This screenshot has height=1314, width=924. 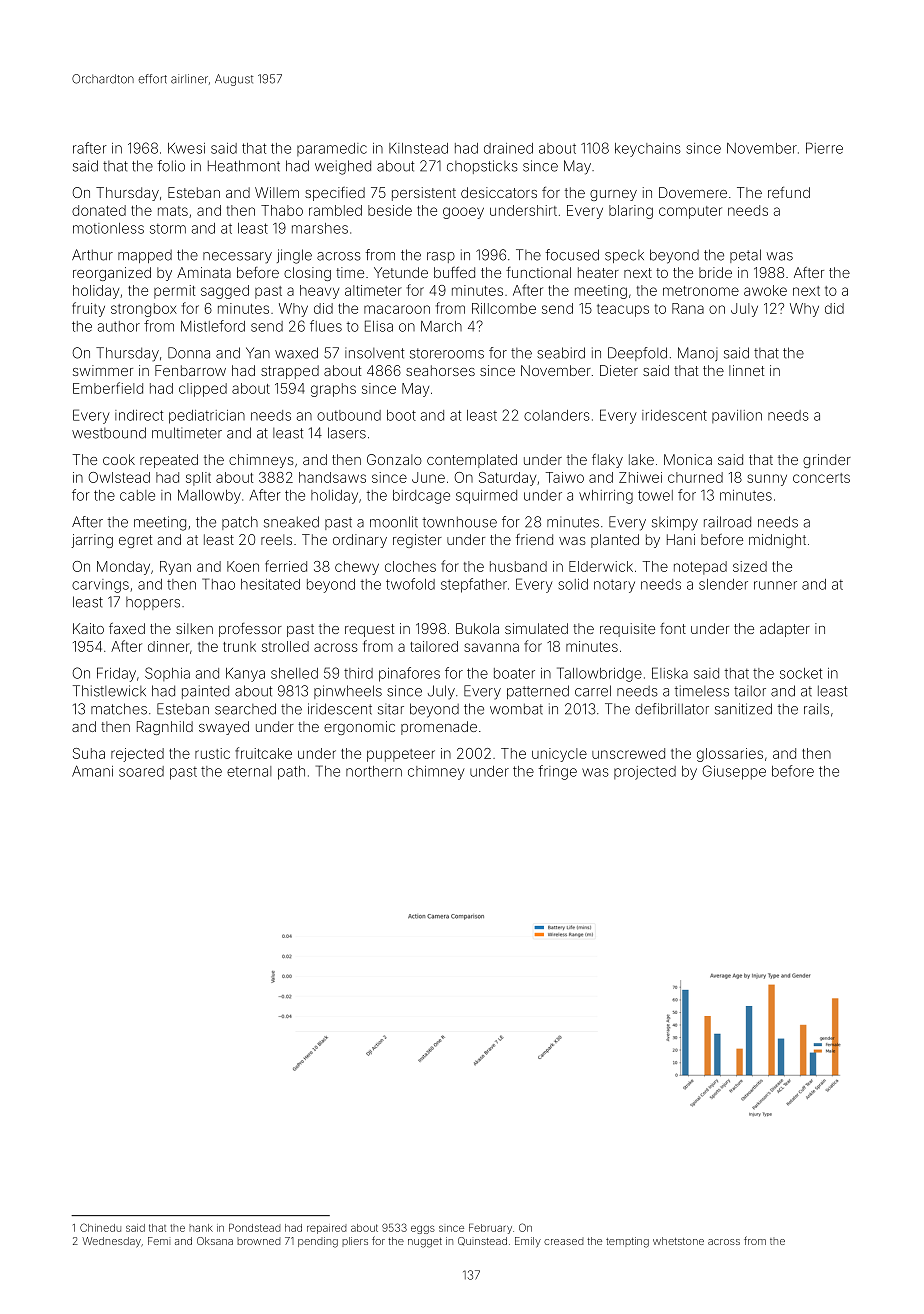 I want to click on rails, so click(x=816, y=709).
